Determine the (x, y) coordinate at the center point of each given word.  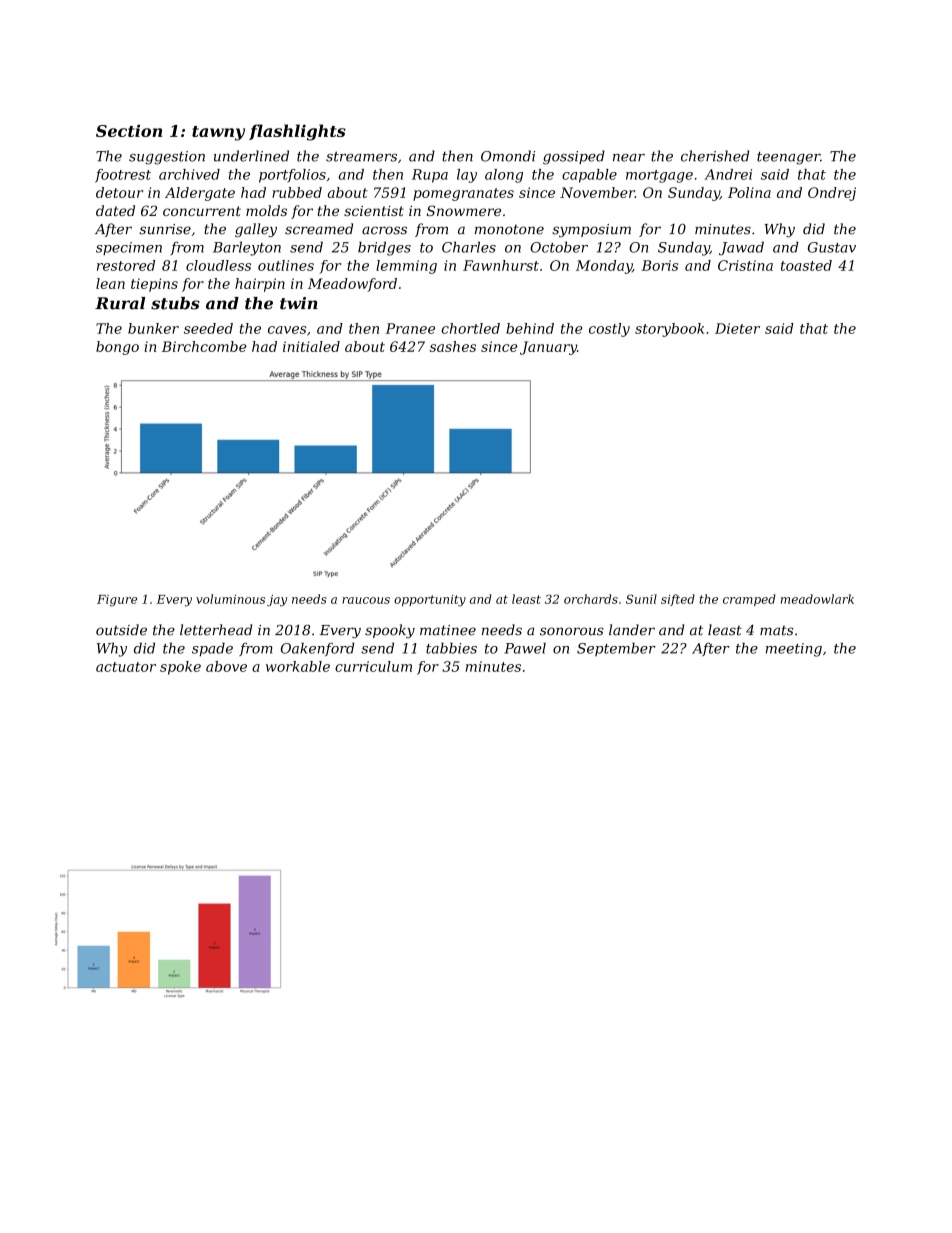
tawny (218, 133)
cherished (715, 156)
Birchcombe (204, 346)
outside (121, 630)
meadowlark (817, 599)
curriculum (373, 666)
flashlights (297, 132)
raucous (366, 600)
